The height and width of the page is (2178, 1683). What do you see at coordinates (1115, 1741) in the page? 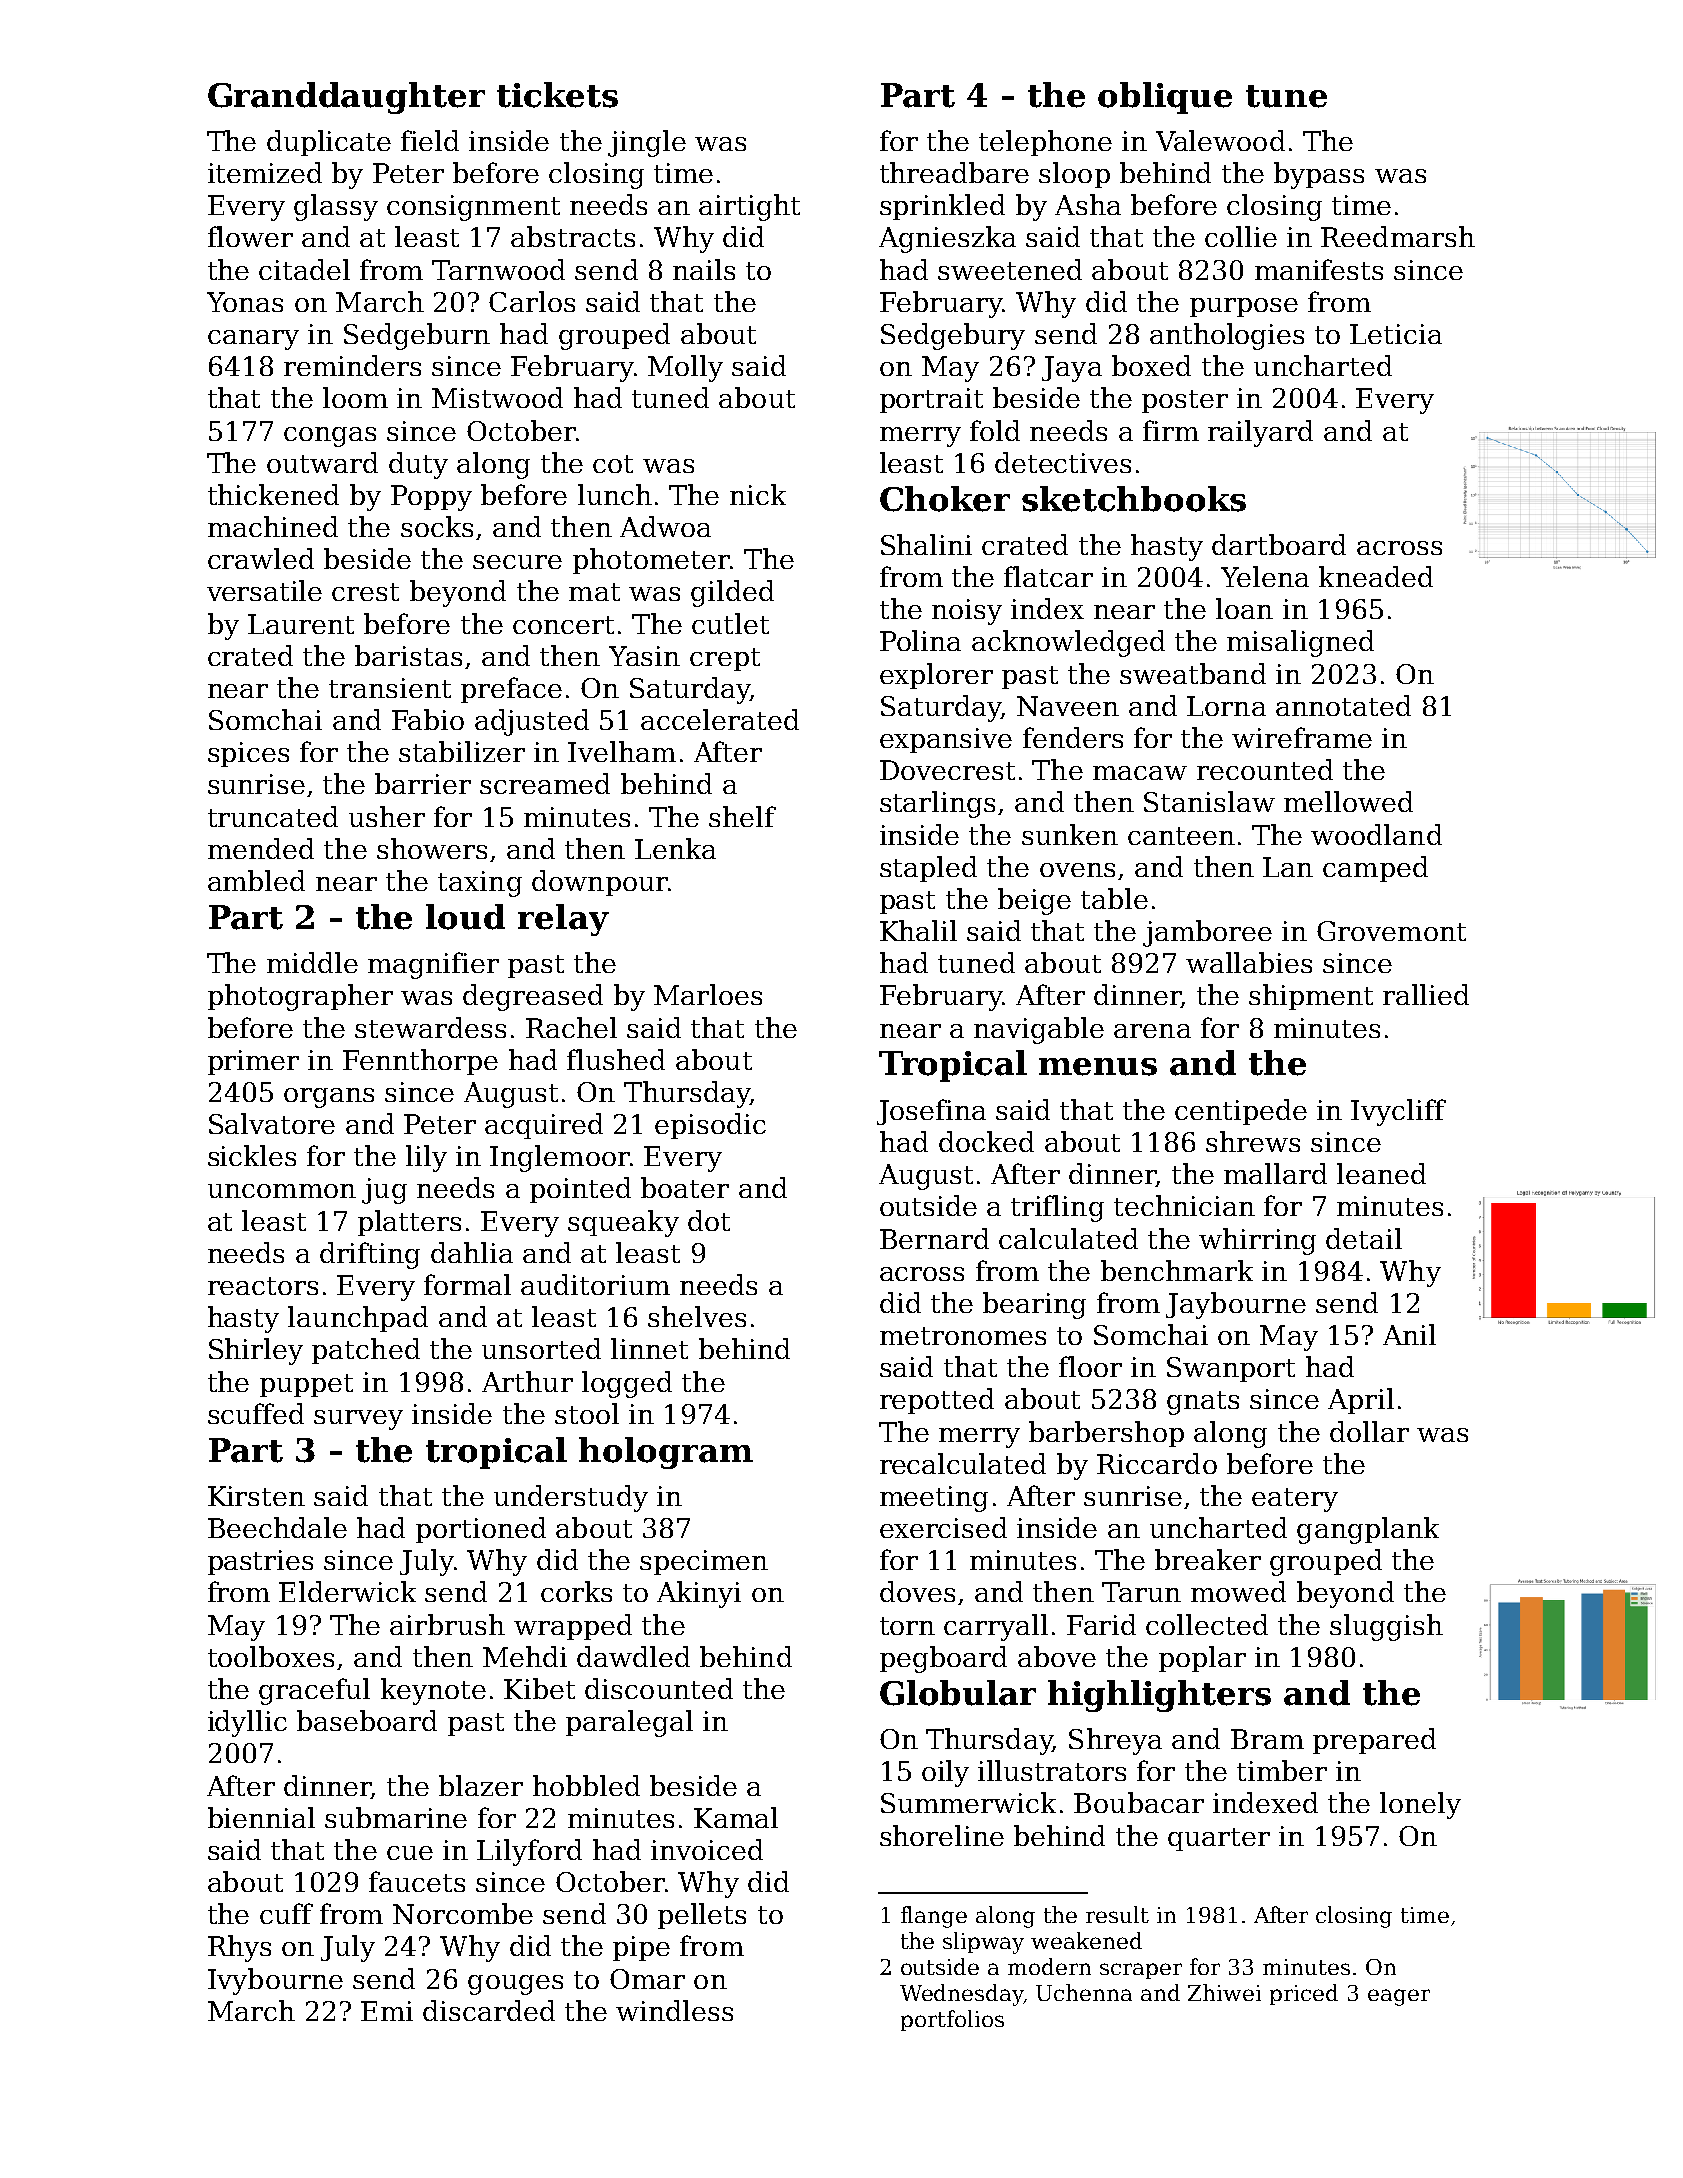
I see `Shreya` at bounding box center [1115, 1741].
